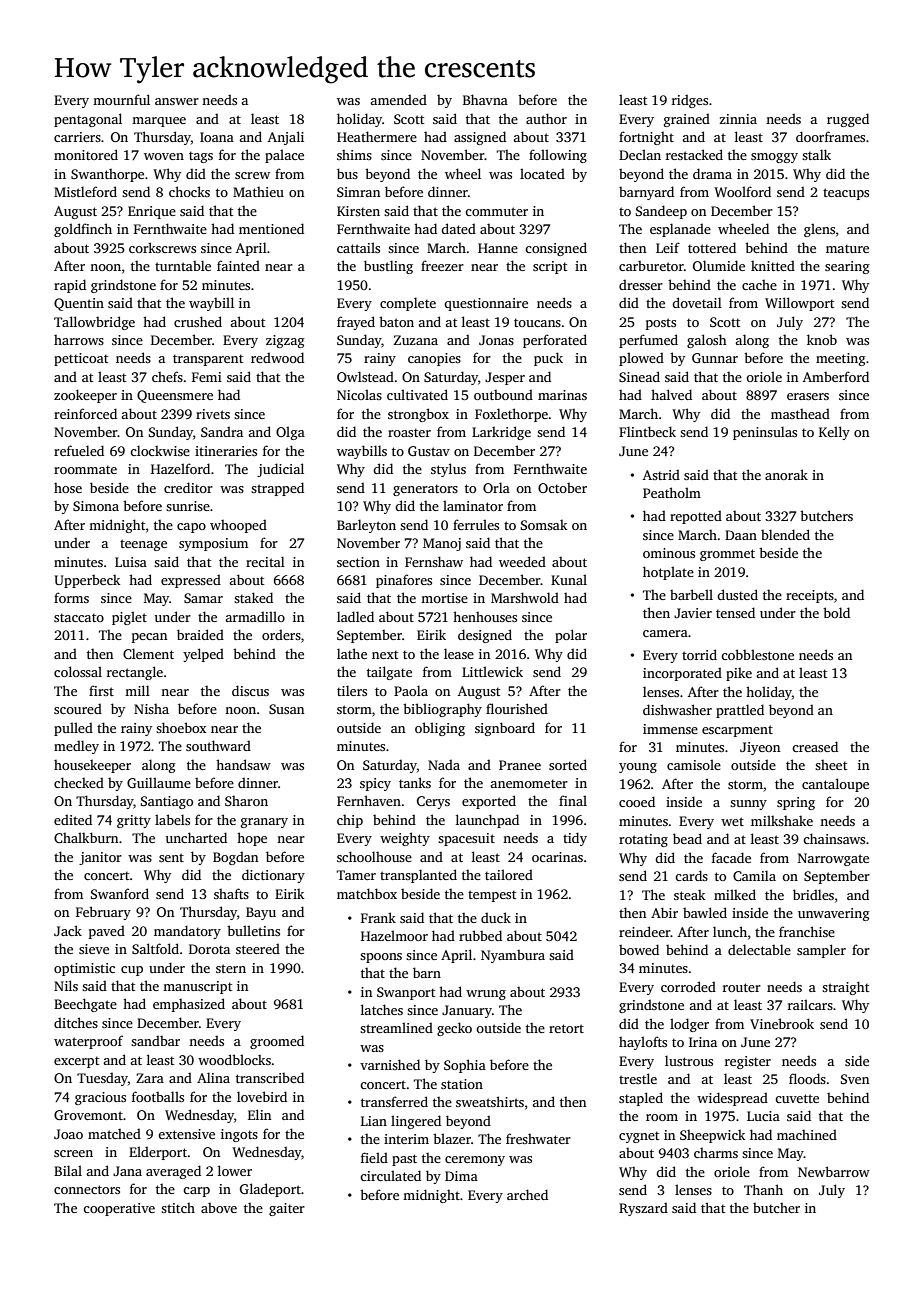  What do you see at coordinates (68, 488) in the page?
I see `hose` at bounding box center [68, 488].
